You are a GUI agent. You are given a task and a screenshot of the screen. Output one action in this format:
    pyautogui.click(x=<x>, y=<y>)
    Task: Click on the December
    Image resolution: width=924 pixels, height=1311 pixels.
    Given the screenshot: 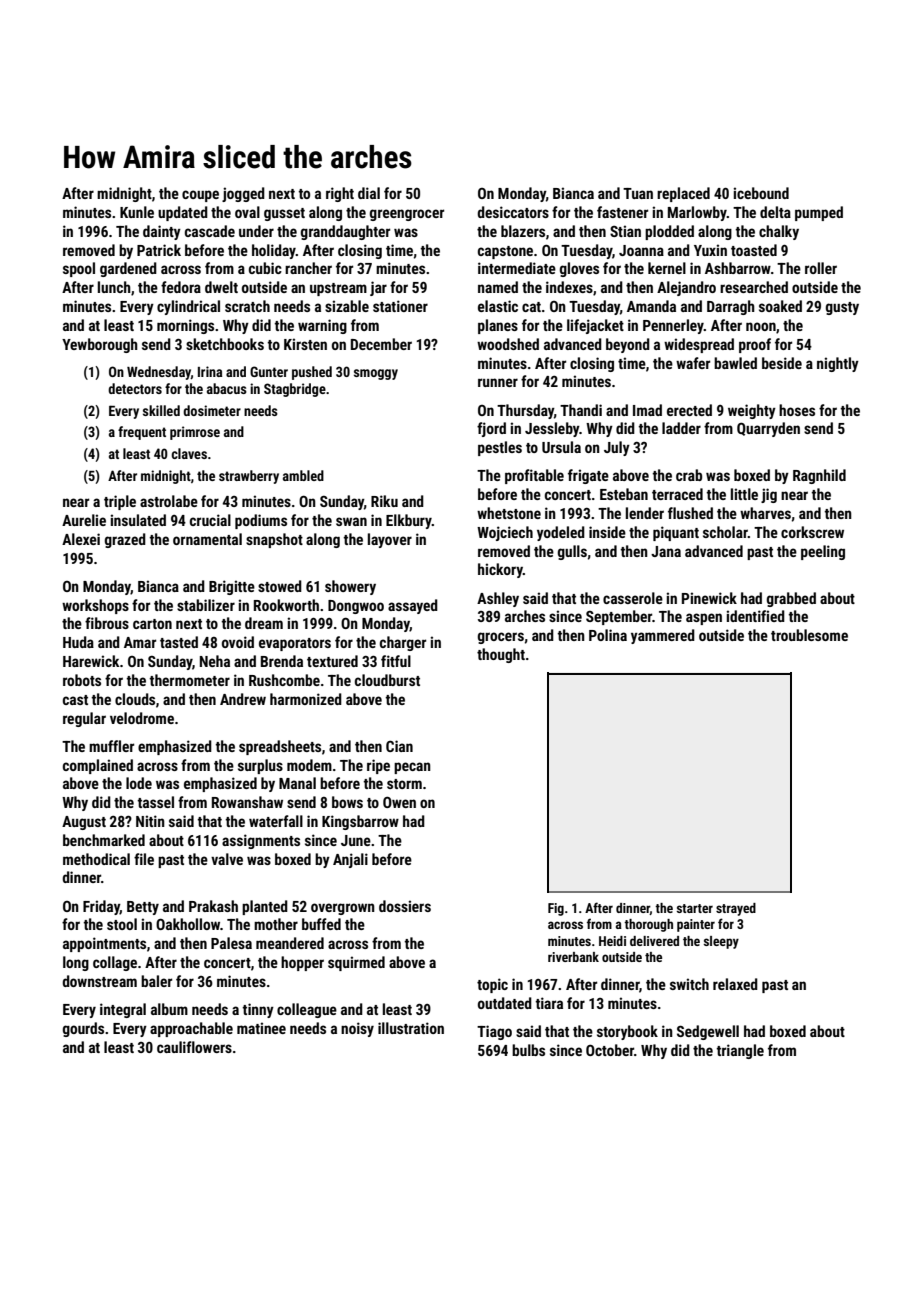 What is the action you would take?
    pyautogui.click(x=381, y=344)
